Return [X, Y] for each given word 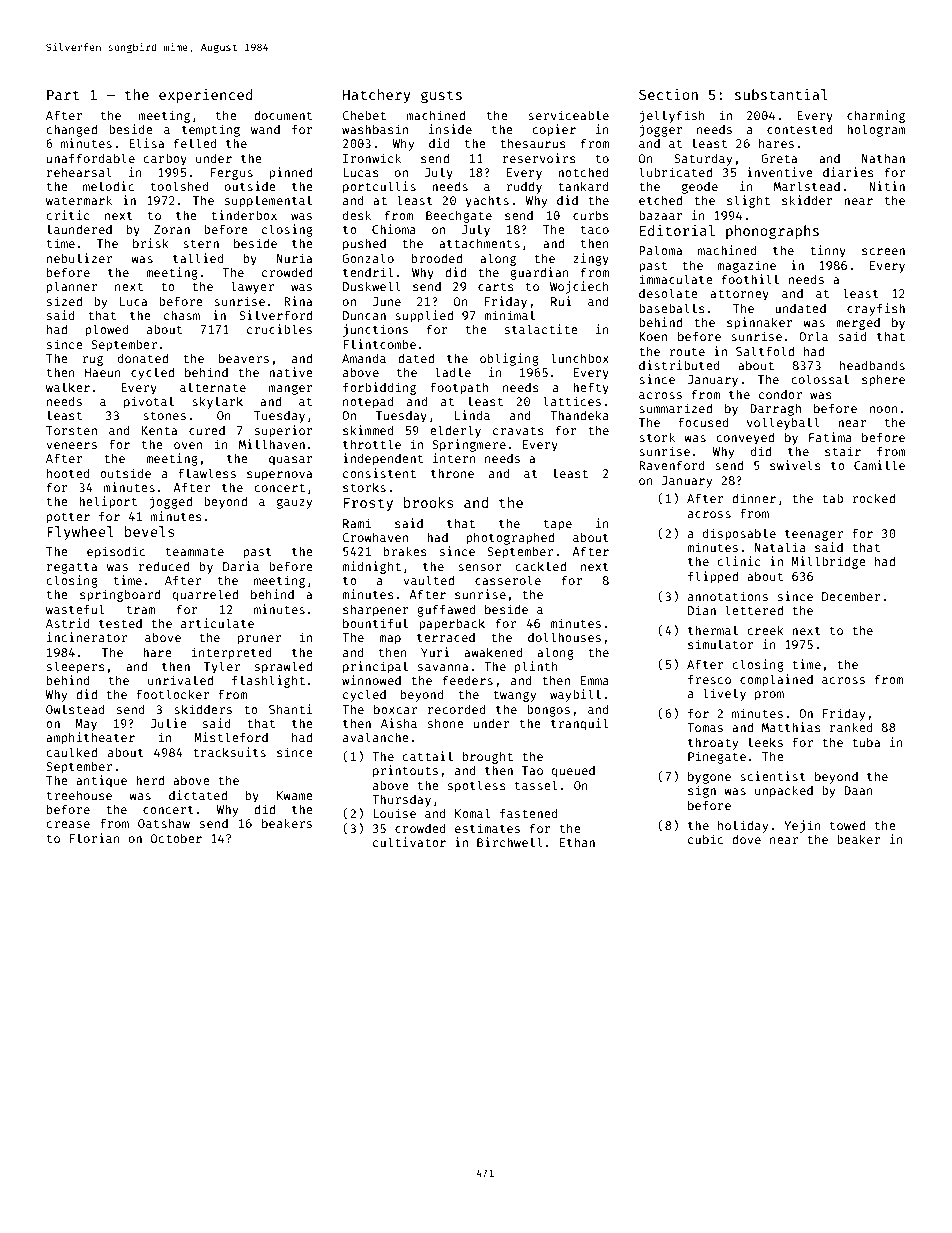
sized [64, 301]
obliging [509, 359]
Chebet [364, 115]
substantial [781, 94]
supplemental [268, 201]
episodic [116, 552]
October [176, 838]
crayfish [876, 309]
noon [884, 409]
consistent [379, 473]
